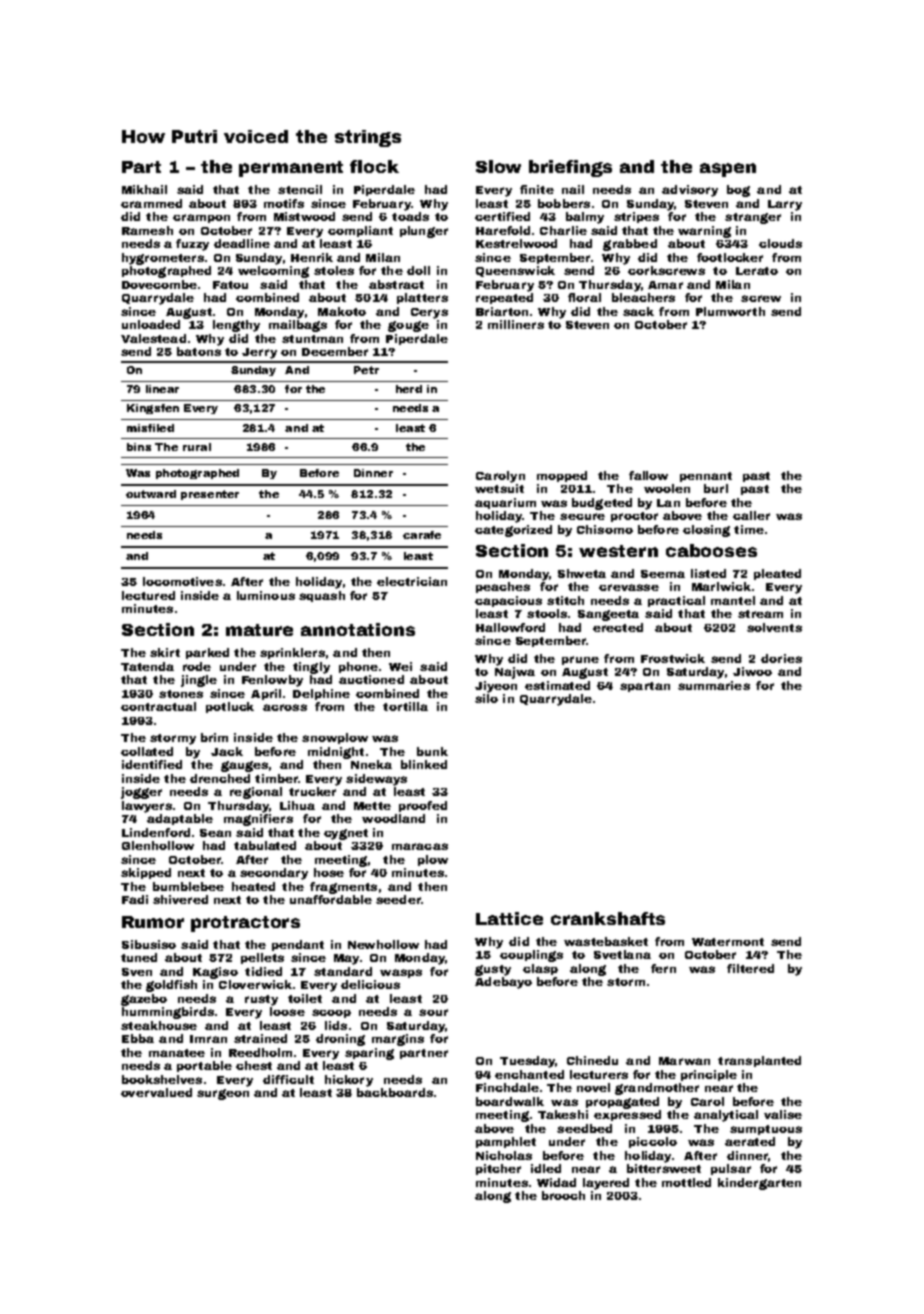 Image resolution: width=924 pixels, height=1314 pixels. Describe the element at coordinates (266, 595) in the page. I see `luminous` at that location.
